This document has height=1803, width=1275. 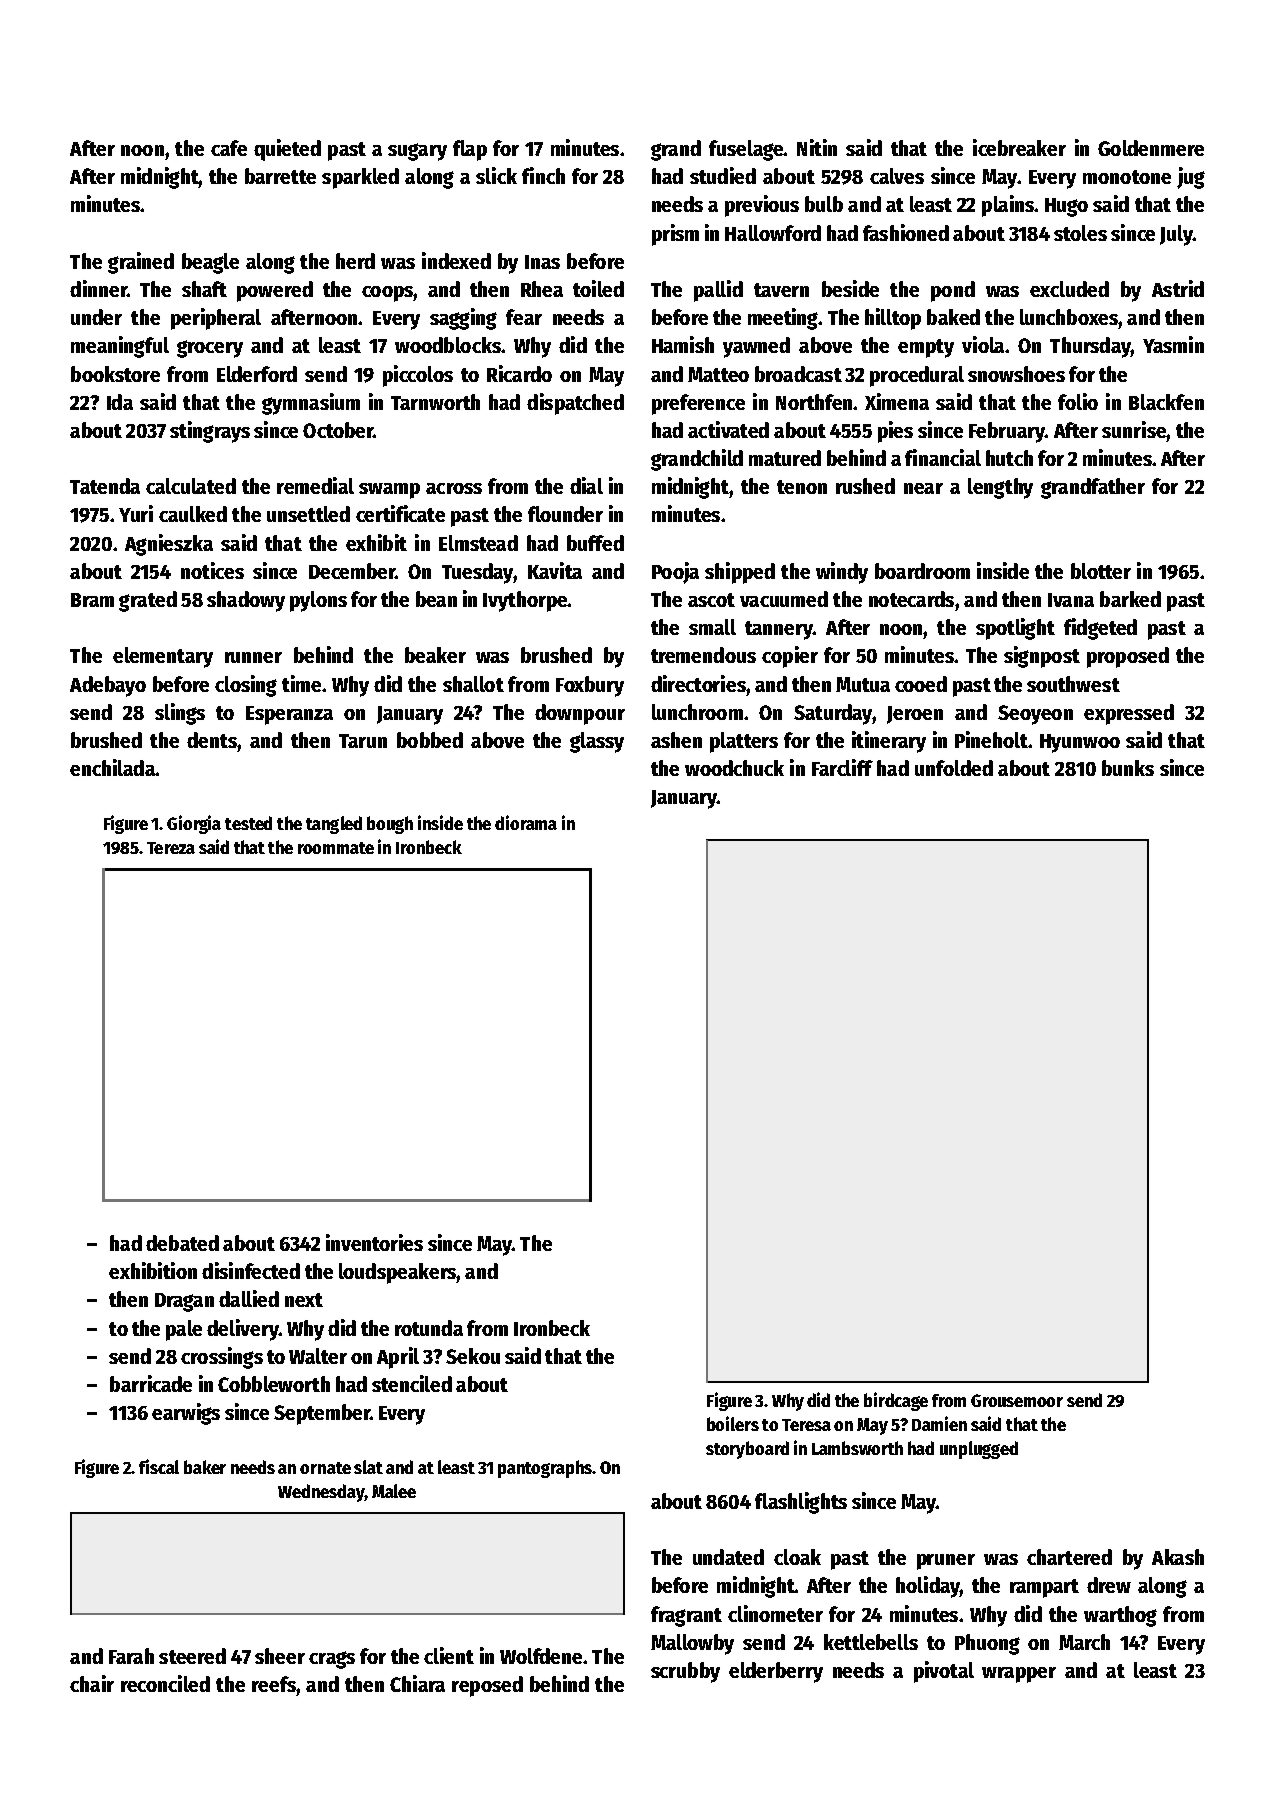 I want to click on sunrise, so click(x=1134, y=429).
